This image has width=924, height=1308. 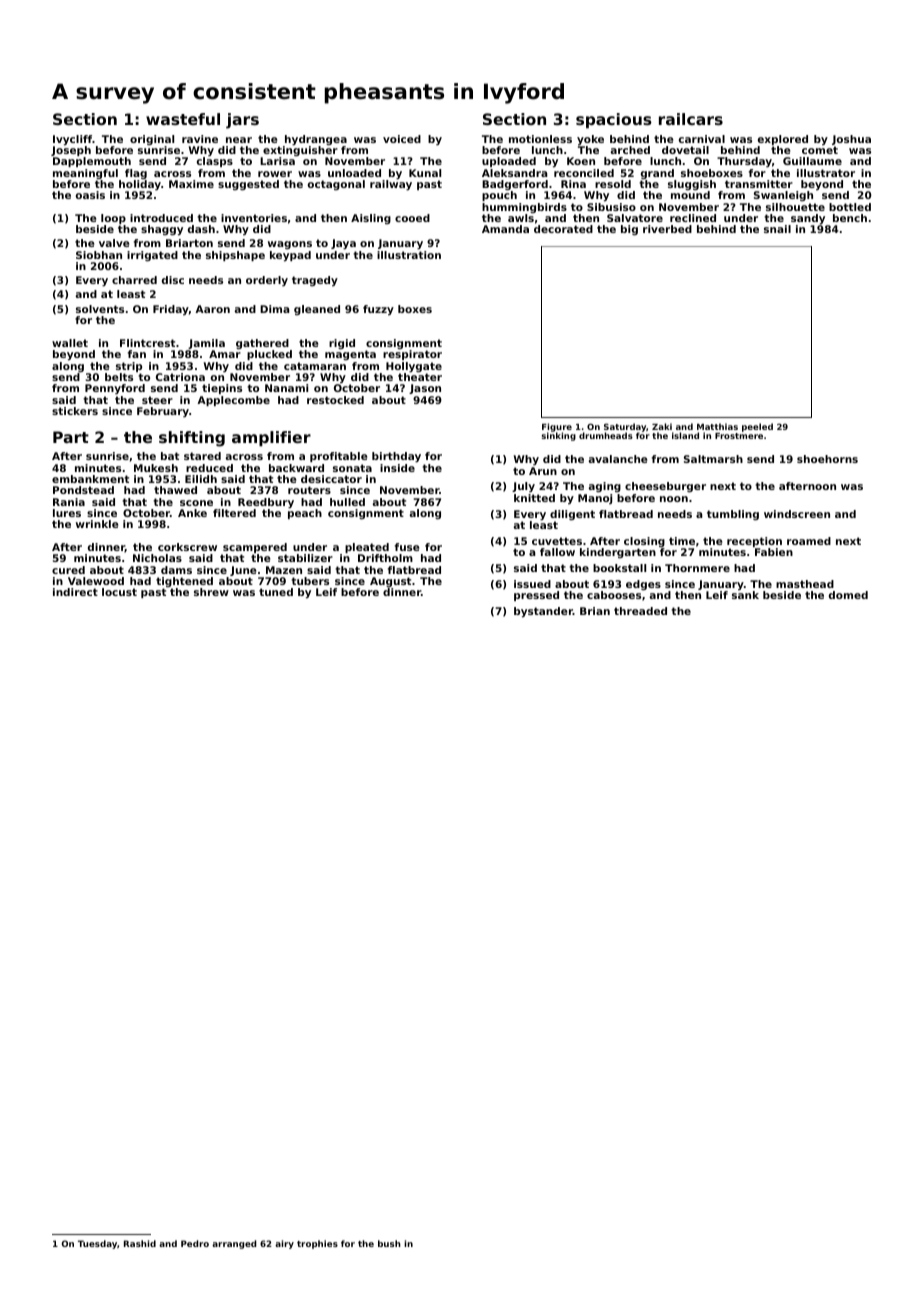 What do you see at coordinates (317, 1244) in the image?
I see `trophies` at bounding box center [317, 1244].
